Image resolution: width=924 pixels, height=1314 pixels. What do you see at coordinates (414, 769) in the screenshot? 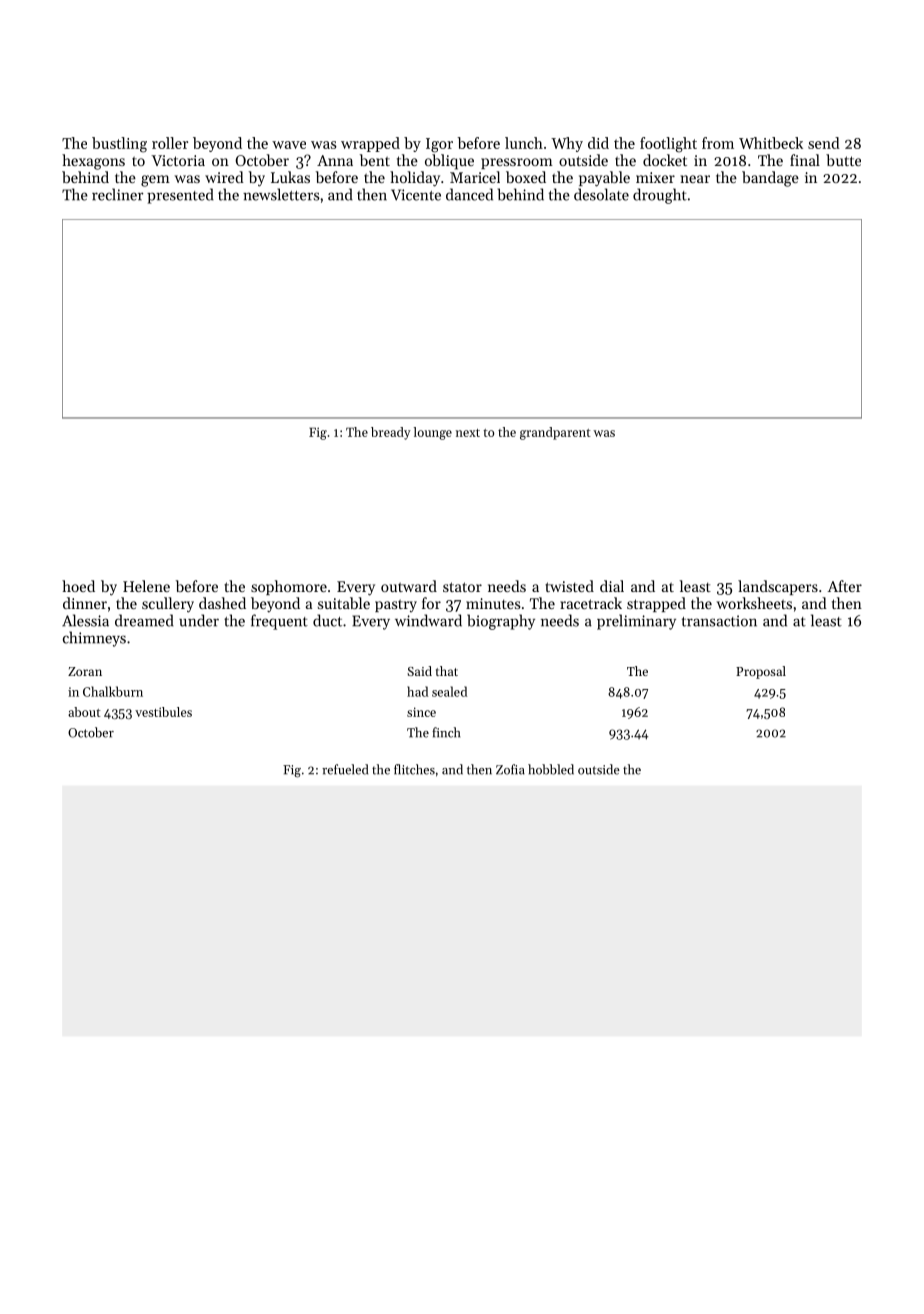
I see `flitches` at bounding box center [414, 769].
